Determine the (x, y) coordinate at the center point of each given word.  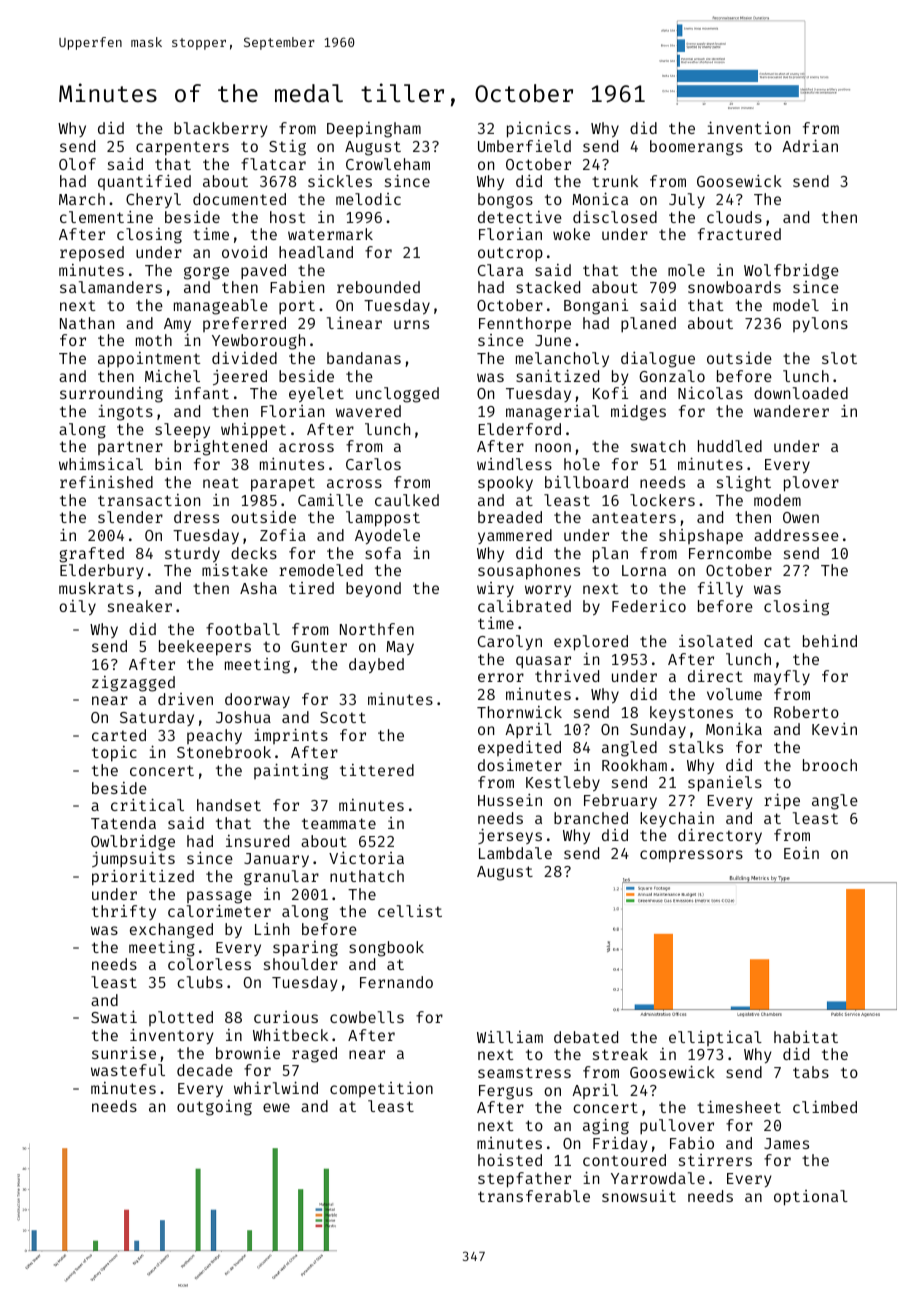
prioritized (143, 878)
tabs (811, 1072)
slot (839, 358)
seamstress (524, 1072)
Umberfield (524, 146)
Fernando (396, 982)
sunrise (124, 1053)
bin (168, 464)
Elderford (519, 429)
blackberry (221, 129)
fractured (739, 234)
